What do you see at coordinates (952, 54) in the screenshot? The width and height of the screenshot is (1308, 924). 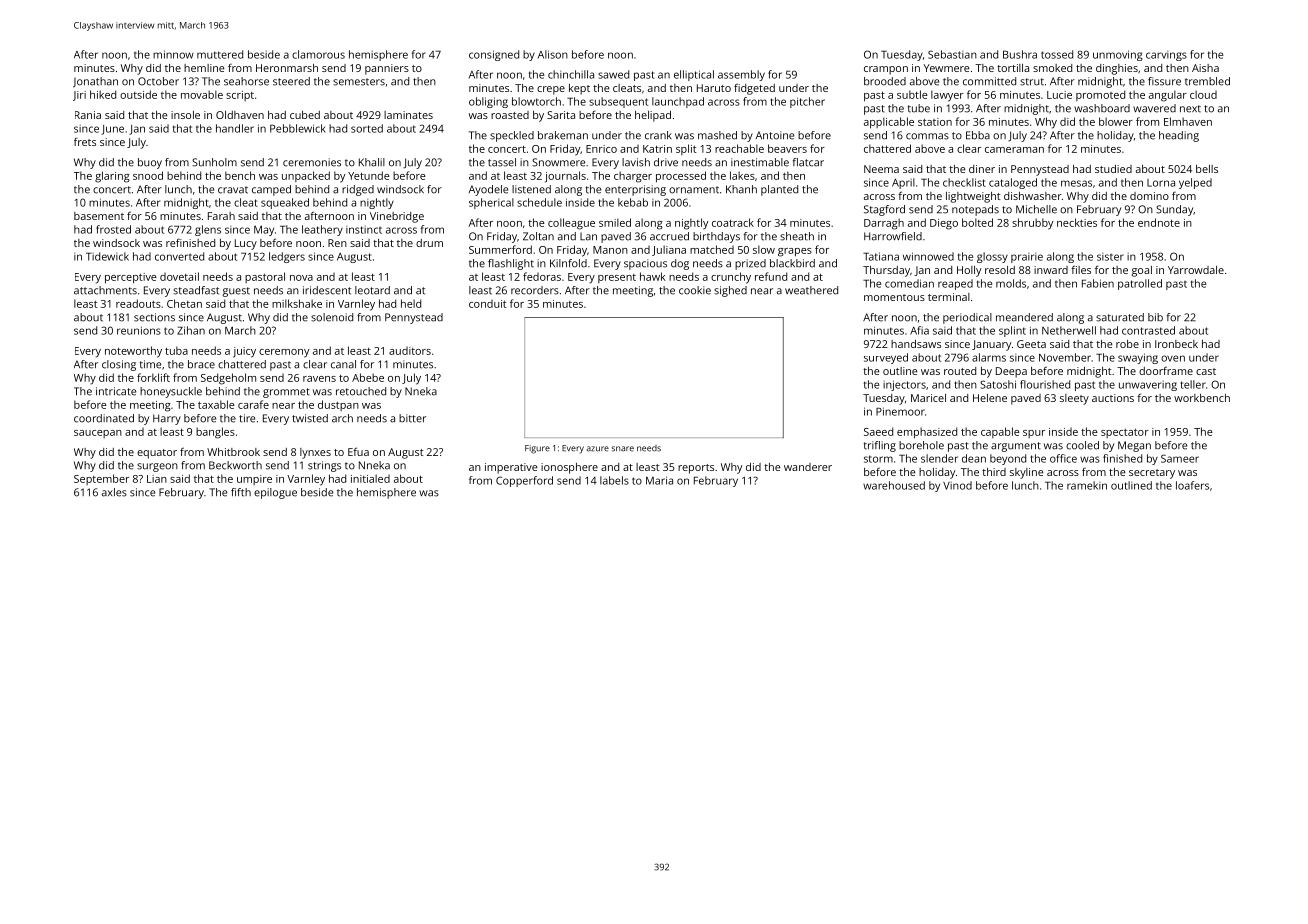 I see `Sebastian` at bounding box center [952, 54].
